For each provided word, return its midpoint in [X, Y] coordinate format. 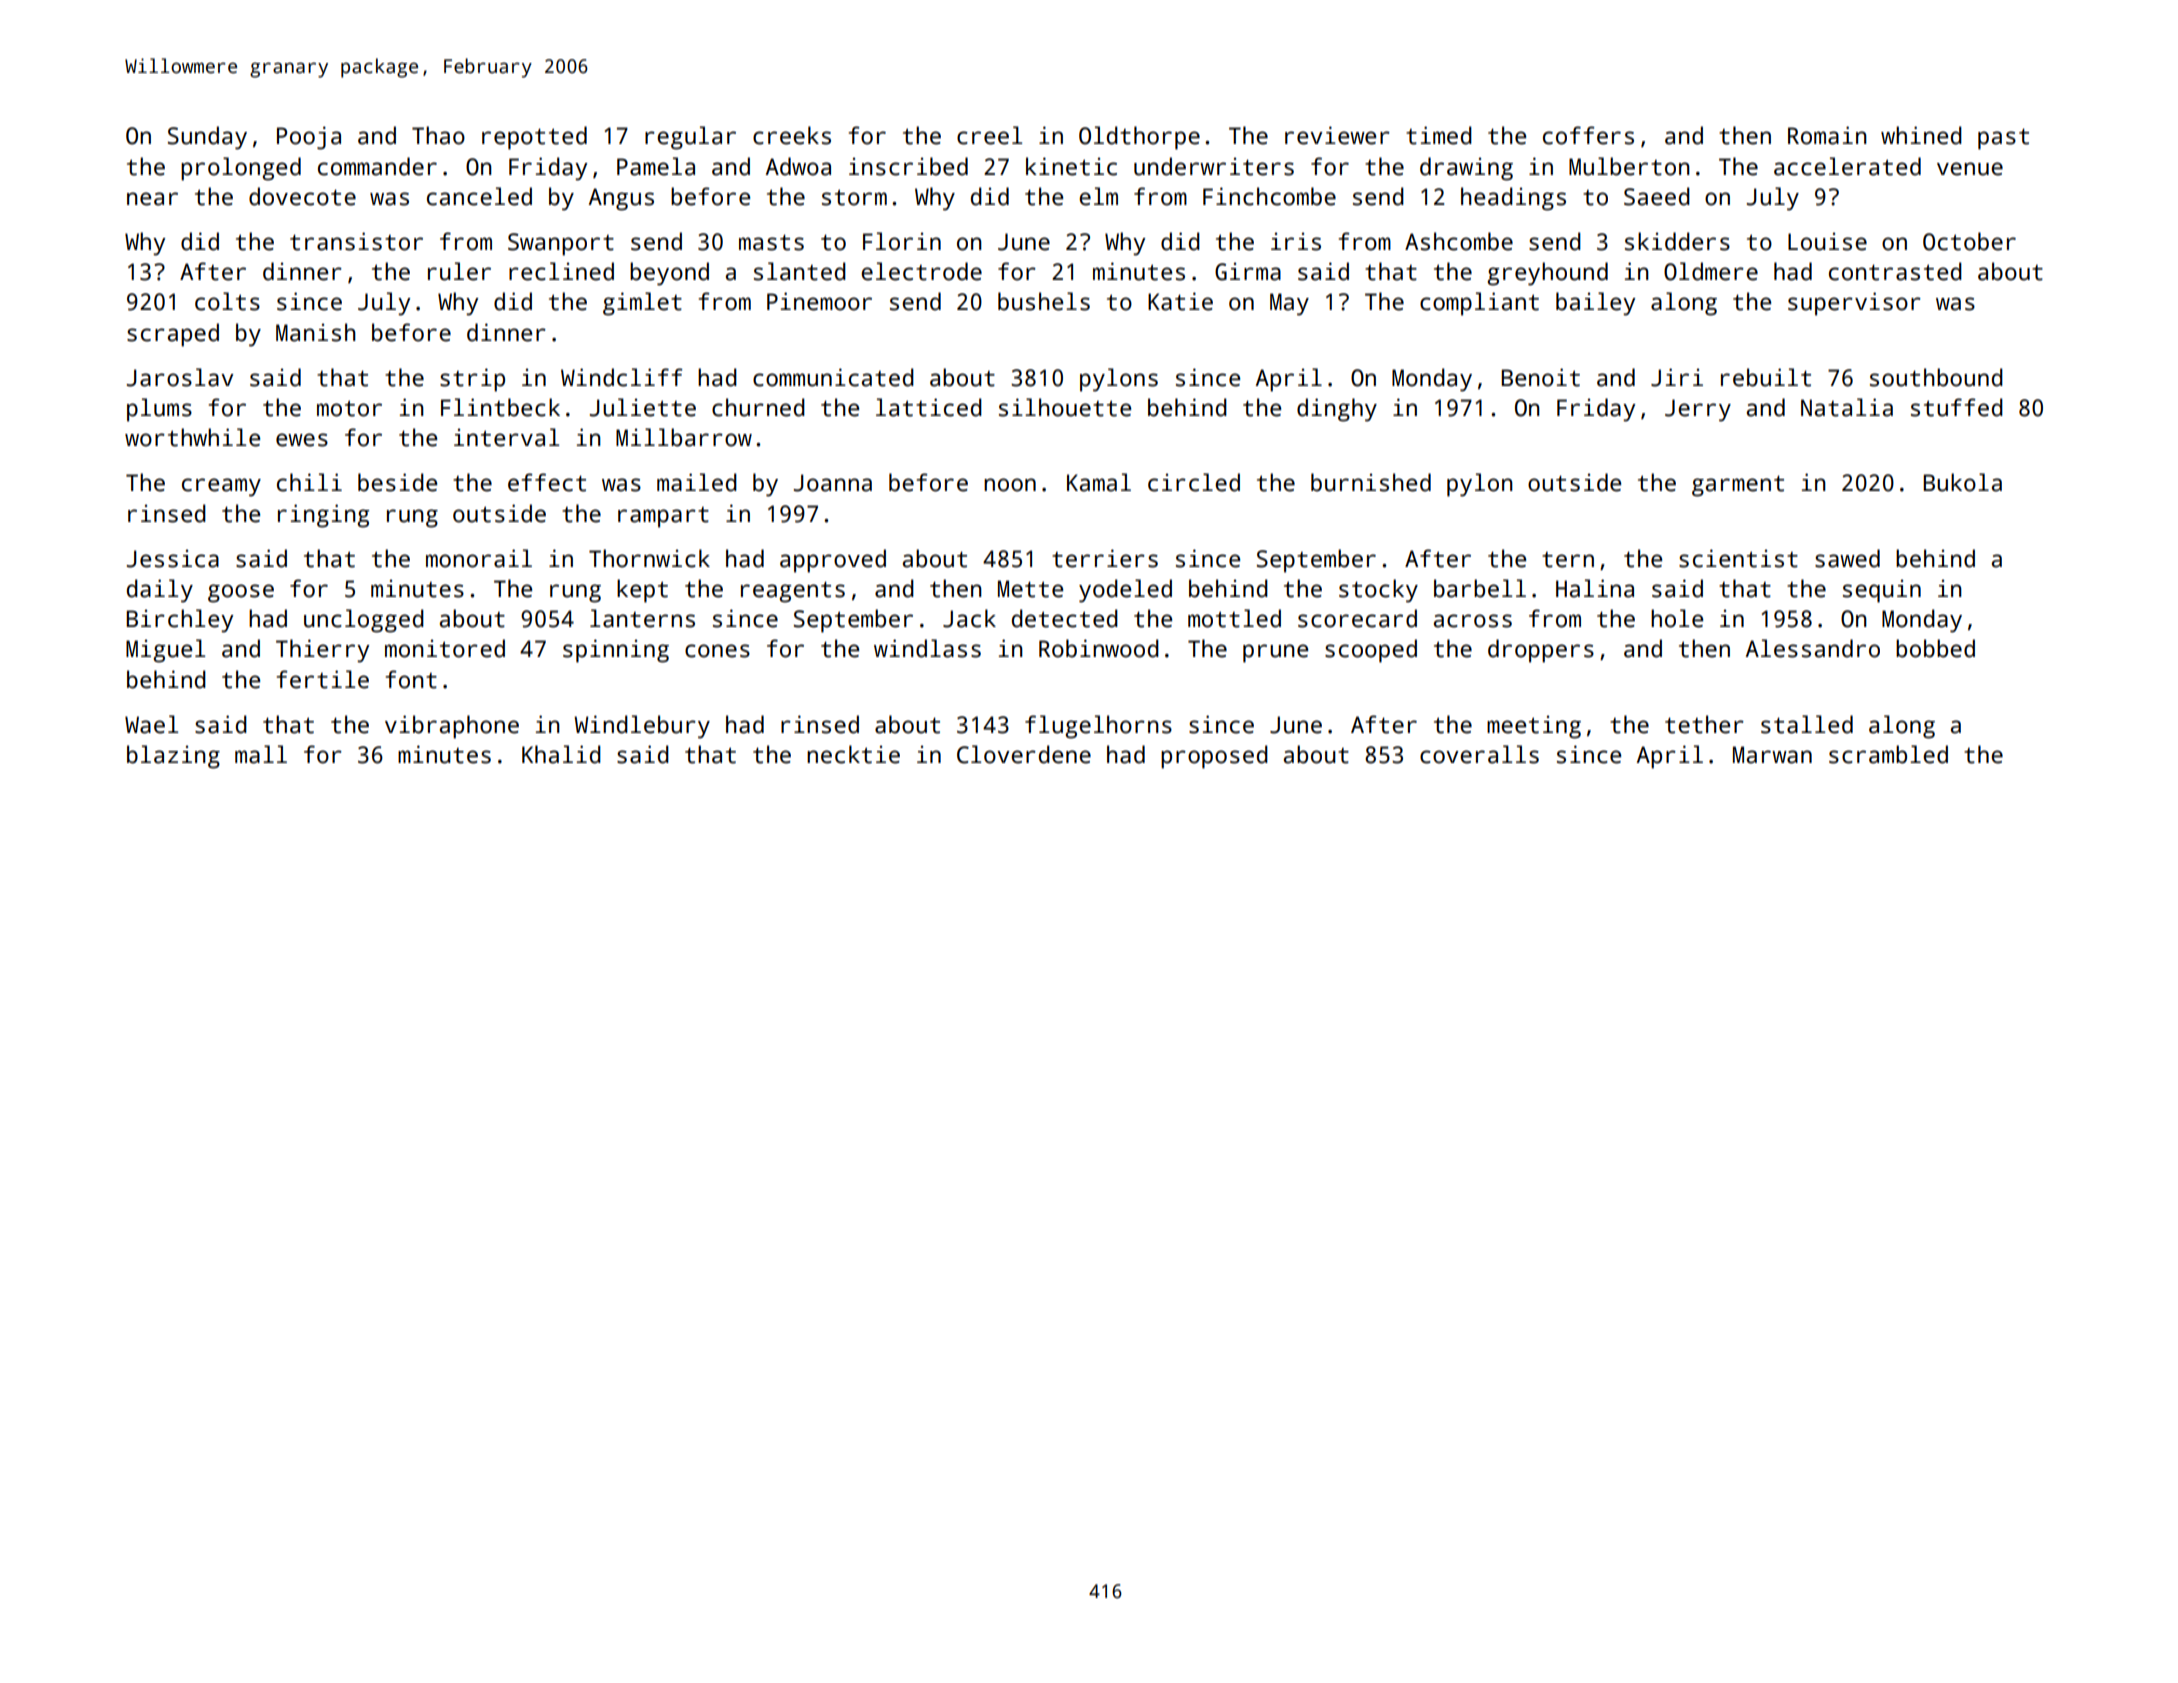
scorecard [1357, 618]
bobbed [1935, 648]
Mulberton [1629, 166]
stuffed [1957, 407]
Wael [151, 724]
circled [1194, 482]
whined [1921, 135]
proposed [1214, 757]
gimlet [642, 304]
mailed [697, 482]
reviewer [1337, 135]
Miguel [165, 651]
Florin [902, 241]
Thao [438, 135]
